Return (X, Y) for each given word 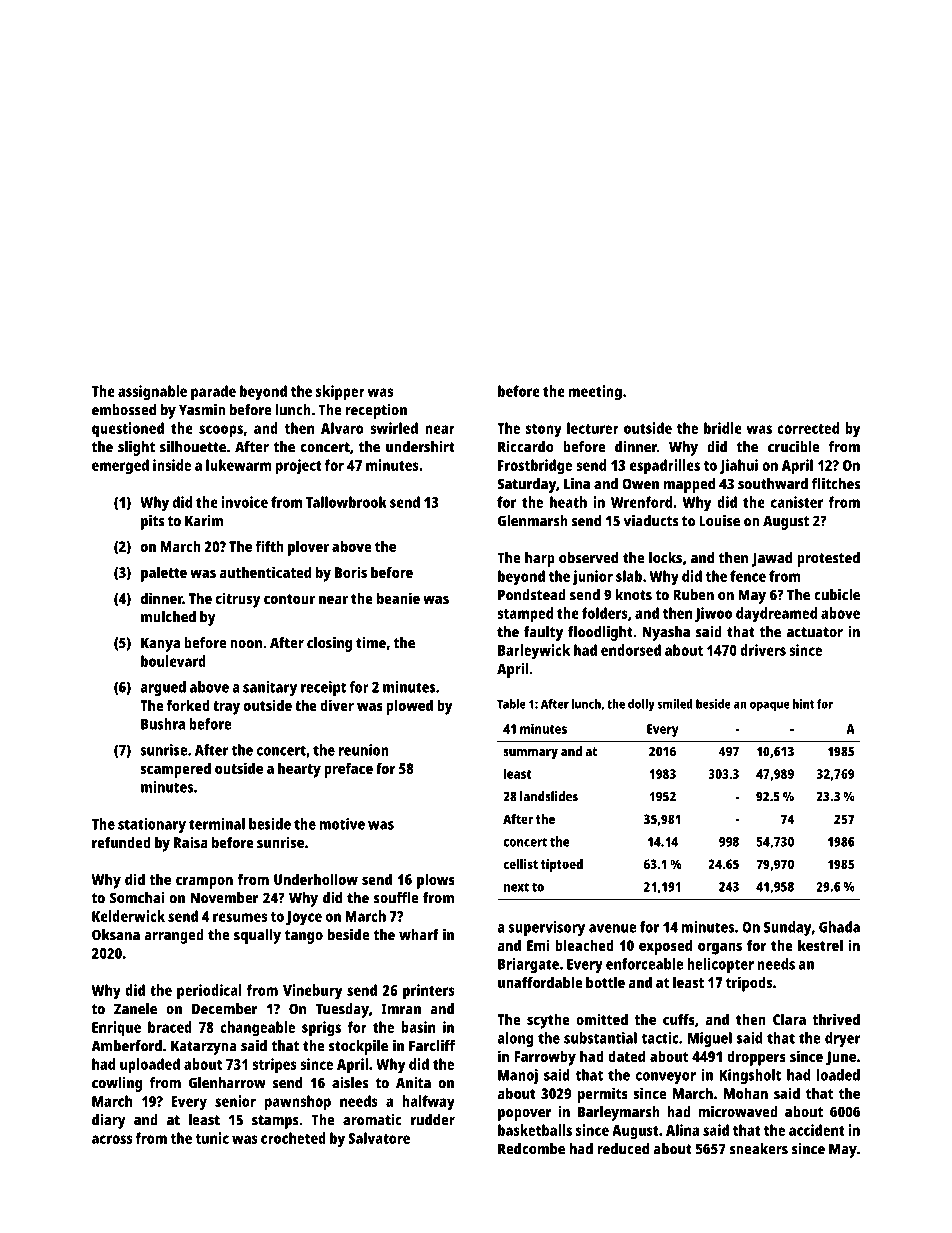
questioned (128, 430)
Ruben (693, 595)
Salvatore (379, 1138)
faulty (543, 633)
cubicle (837, 595)
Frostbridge (535, 467)
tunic (212, 1138)
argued (163, 688)
